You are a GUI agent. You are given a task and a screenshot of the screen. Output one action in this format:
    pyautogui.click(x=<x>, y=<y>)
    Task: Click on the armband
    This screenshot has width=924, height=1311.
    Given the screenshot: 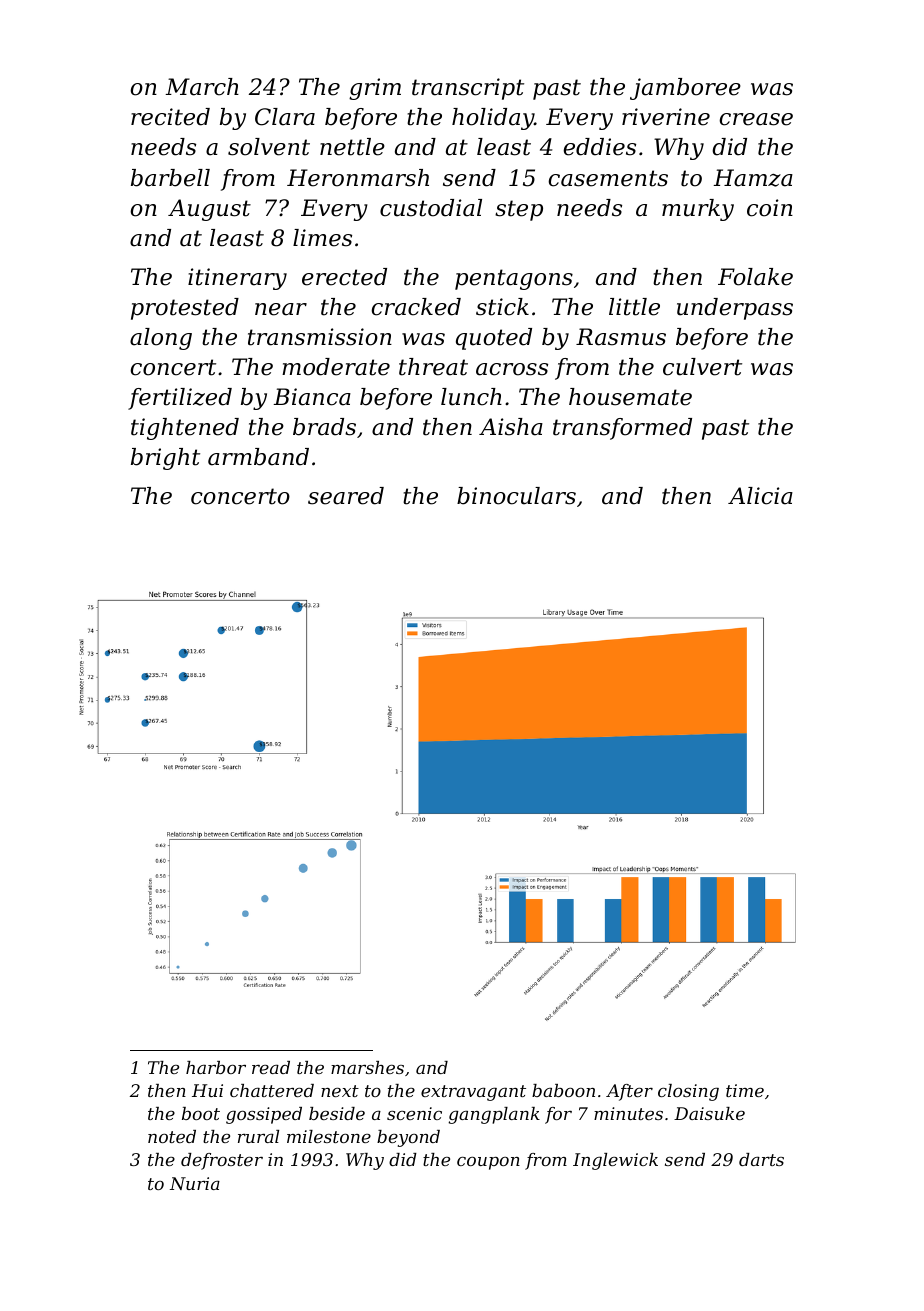 What is the action you would take?
    pyautogui.click(x=258, y=457)
